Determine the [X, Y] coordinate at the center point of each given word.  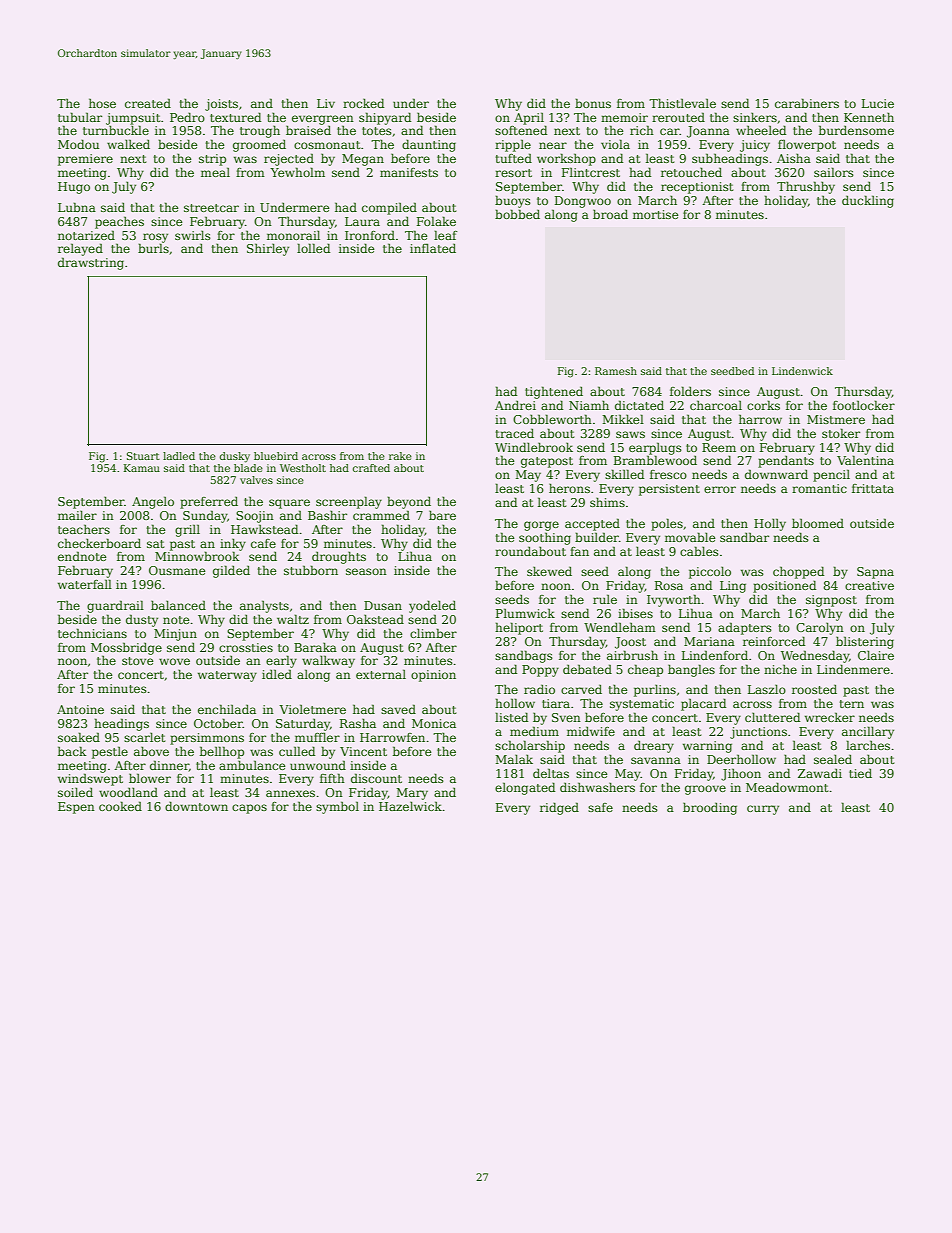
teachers [84, 529]
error [720, 489]
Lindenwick [802, 371]
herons [569, 488]
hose [102, 103]
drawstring [91, 263]
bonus [593, 103]
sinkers [755, 117]
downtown [196, 806]
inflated [433, 248]
